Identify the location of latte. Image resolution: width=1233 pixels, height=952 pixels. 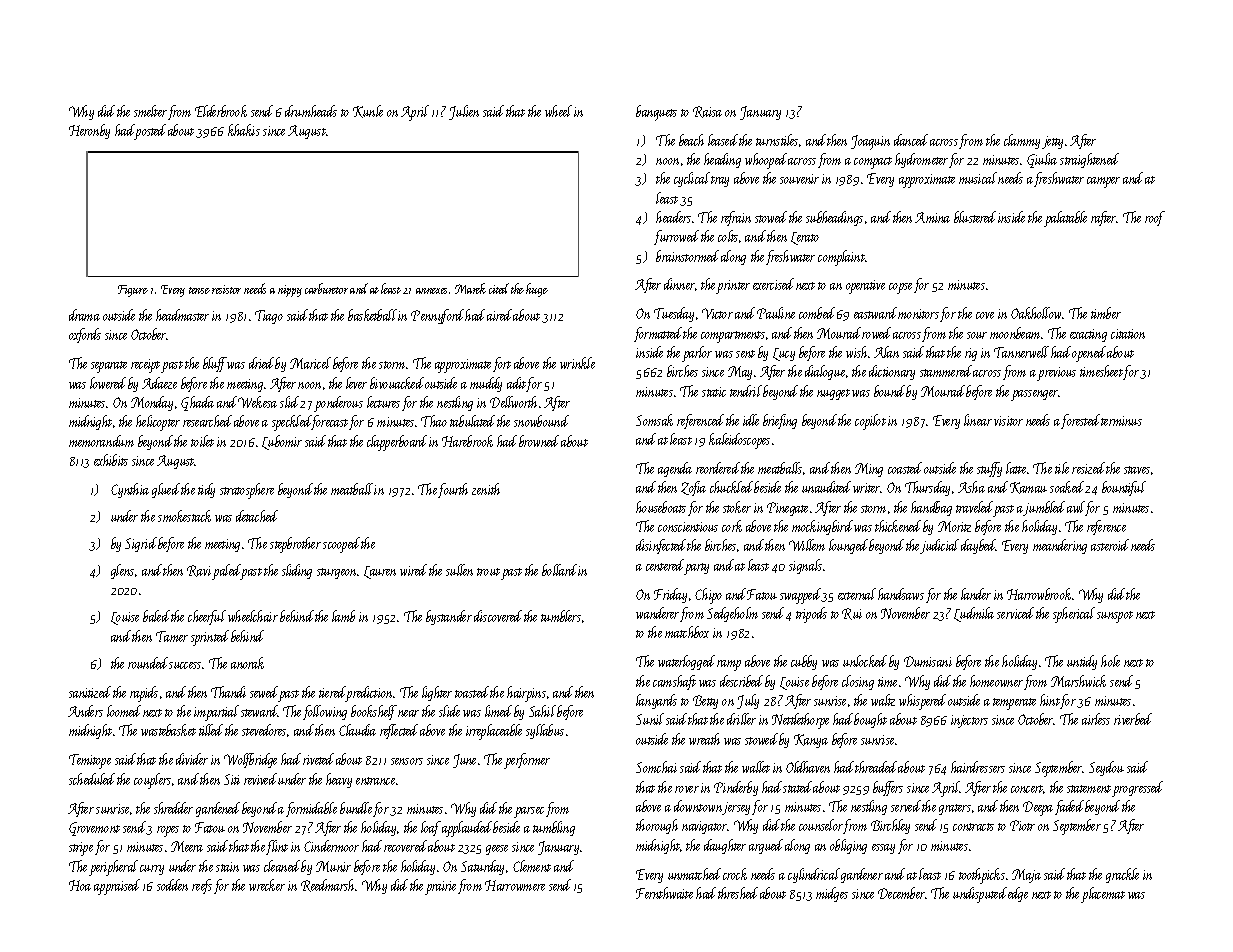
(1016, 468).
